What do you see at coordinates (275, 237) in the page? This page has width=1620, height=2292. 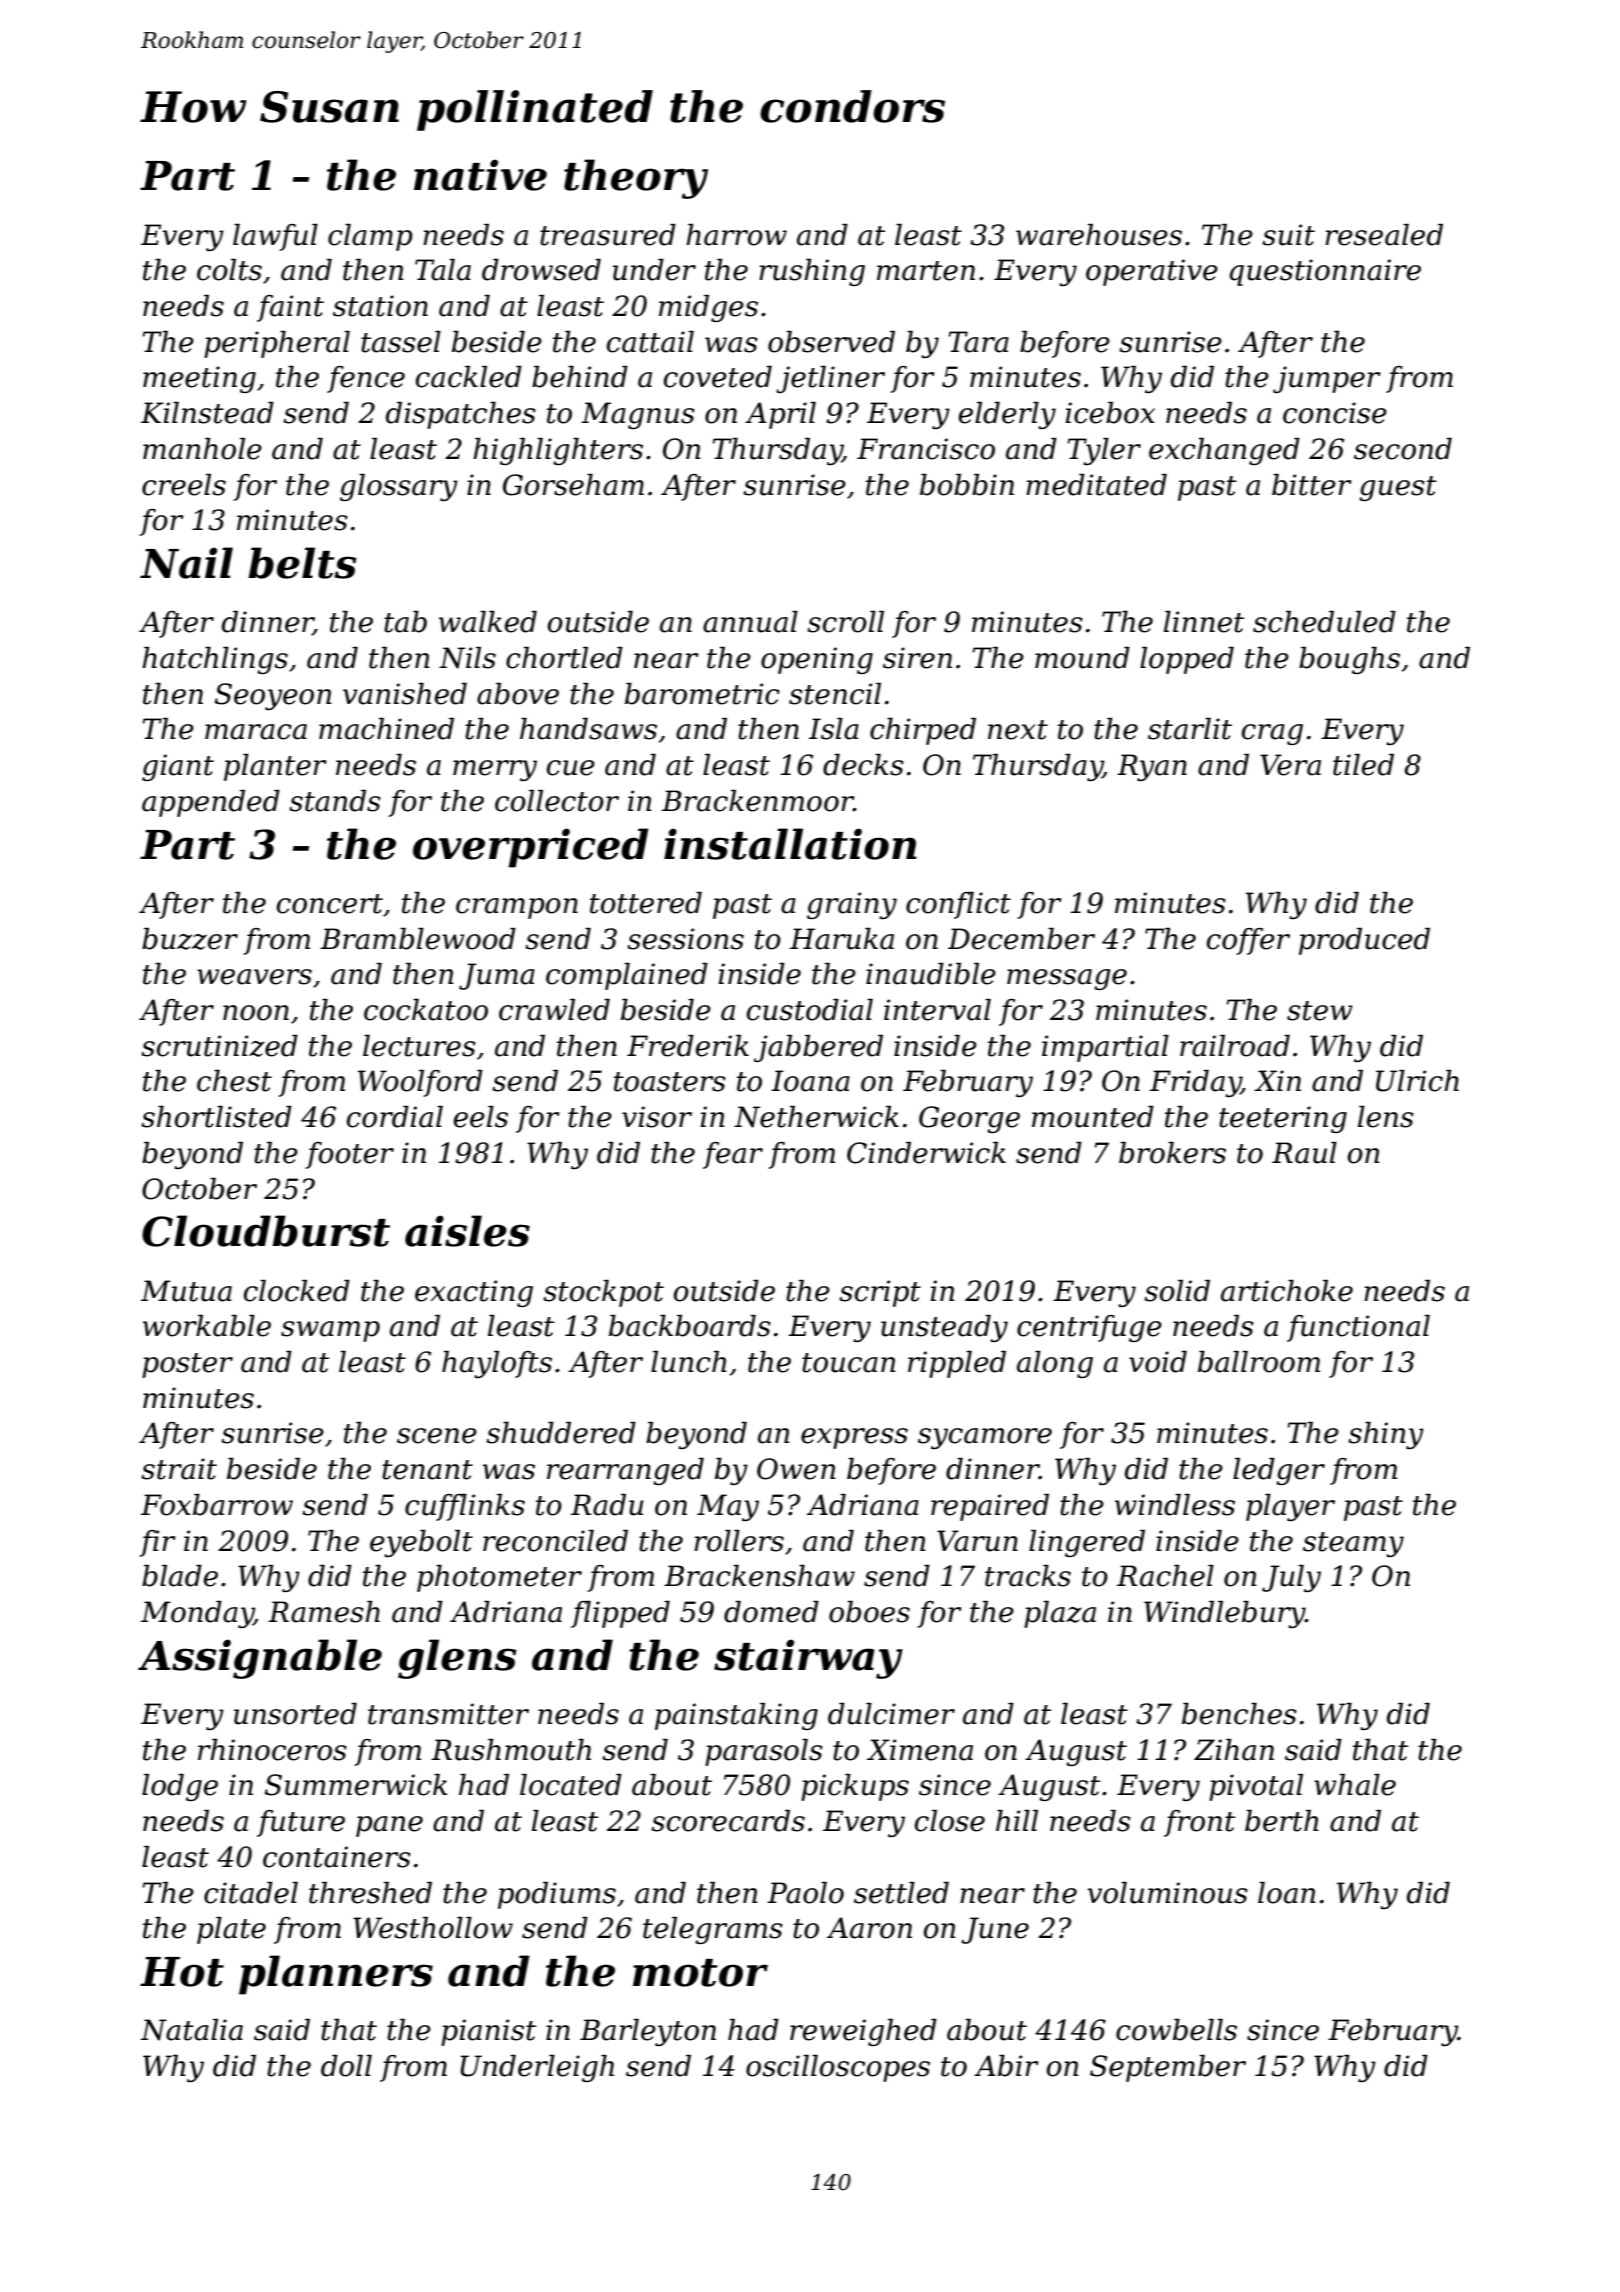 I see `lawful` at bounding box center [275, 237].
